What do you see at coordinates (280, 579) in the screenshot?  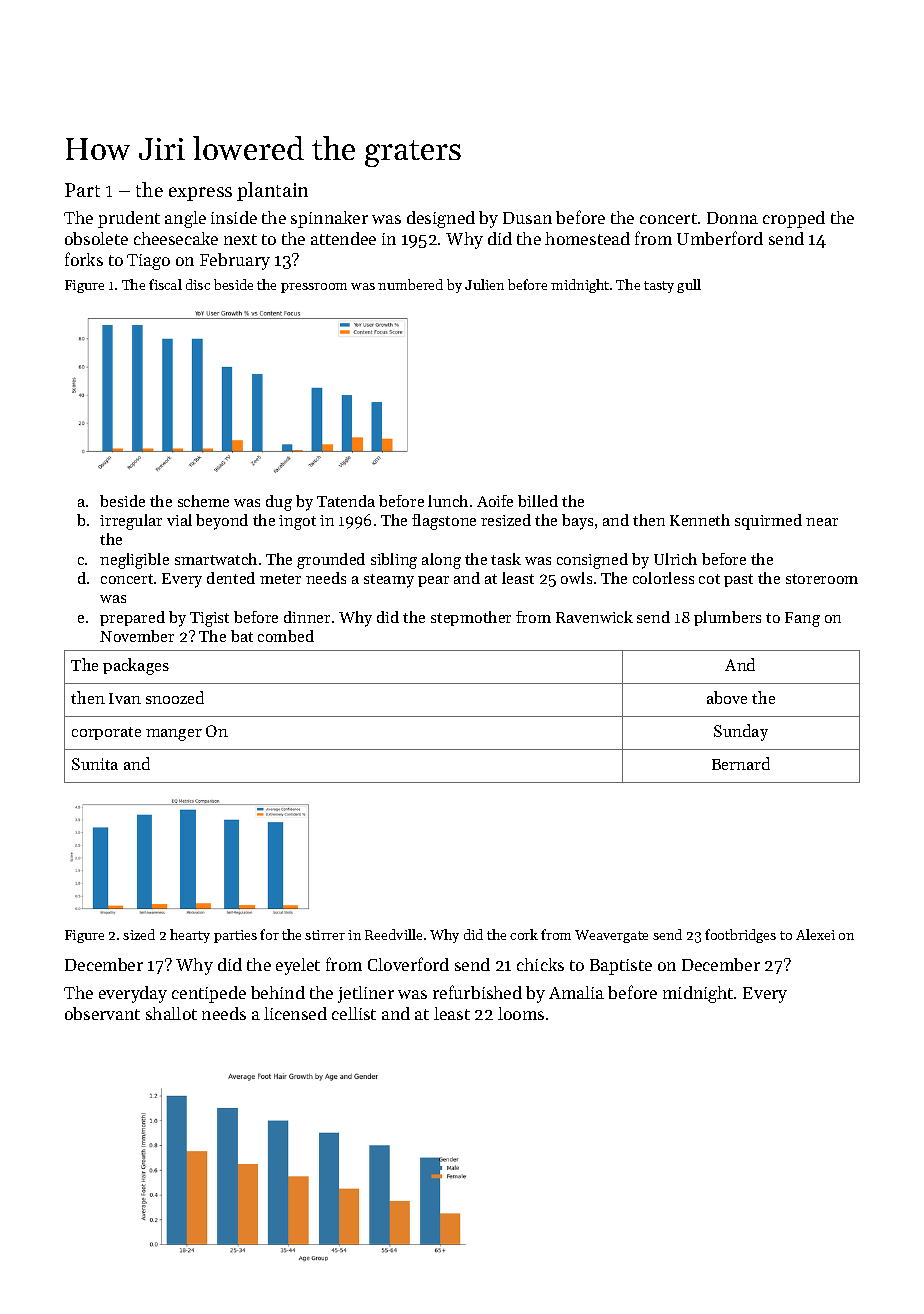 I see `meter` at bounding box center [280, 579].
